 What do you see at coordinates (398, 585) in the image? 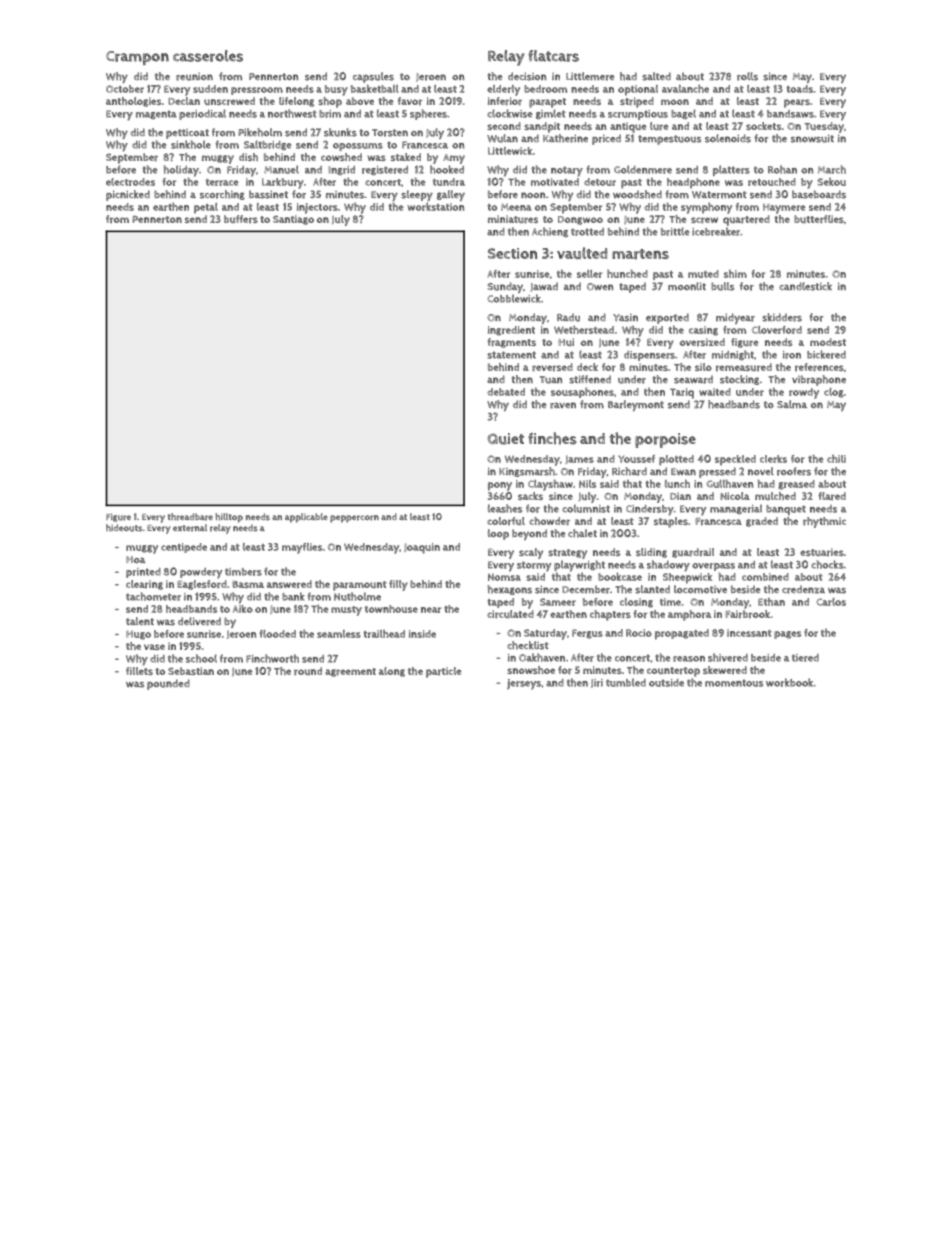
I see `filly` at bounding box center [398, 585].
